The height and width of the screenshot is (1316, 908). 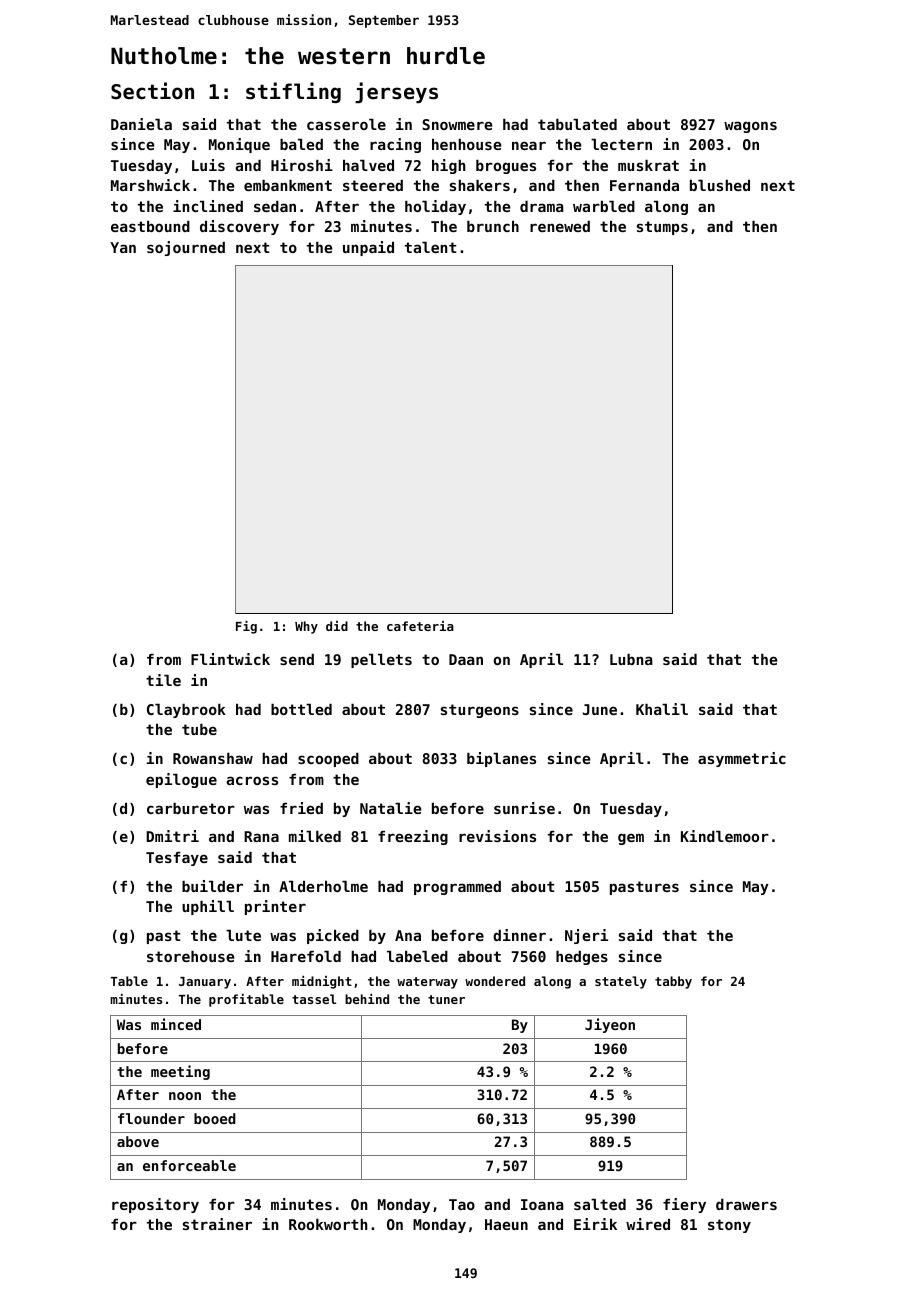 What do you see at coordinates (457, 124) in the screenshot?
I see `Snowmere` at bounding box center [457, 124].
